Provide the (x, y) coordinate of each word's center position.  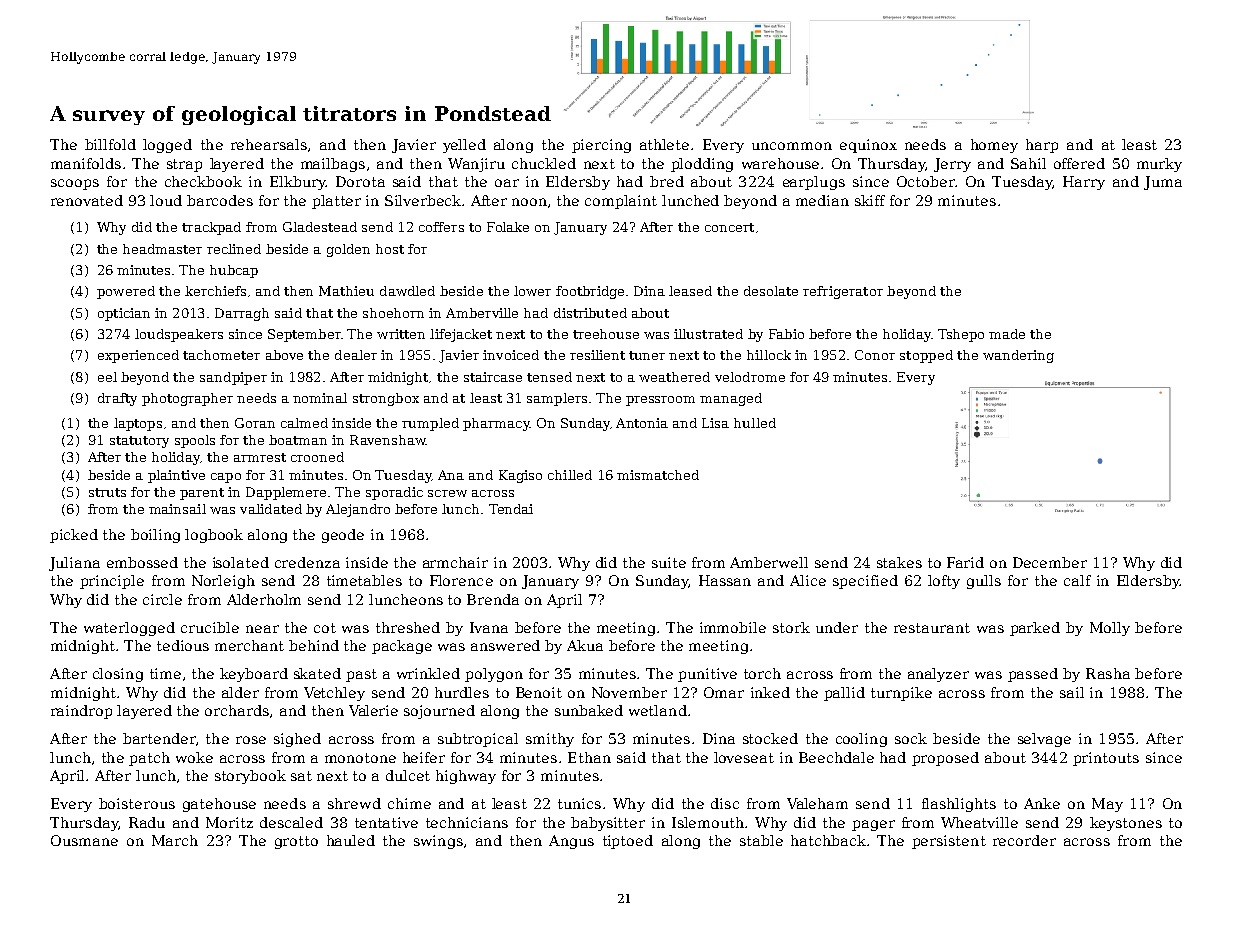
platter (336, 202)
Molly (1110, 629)
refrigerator (843, 292)
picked (74, 536)
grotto (296, 842)
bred (667, 181)
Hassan (725, 580)
